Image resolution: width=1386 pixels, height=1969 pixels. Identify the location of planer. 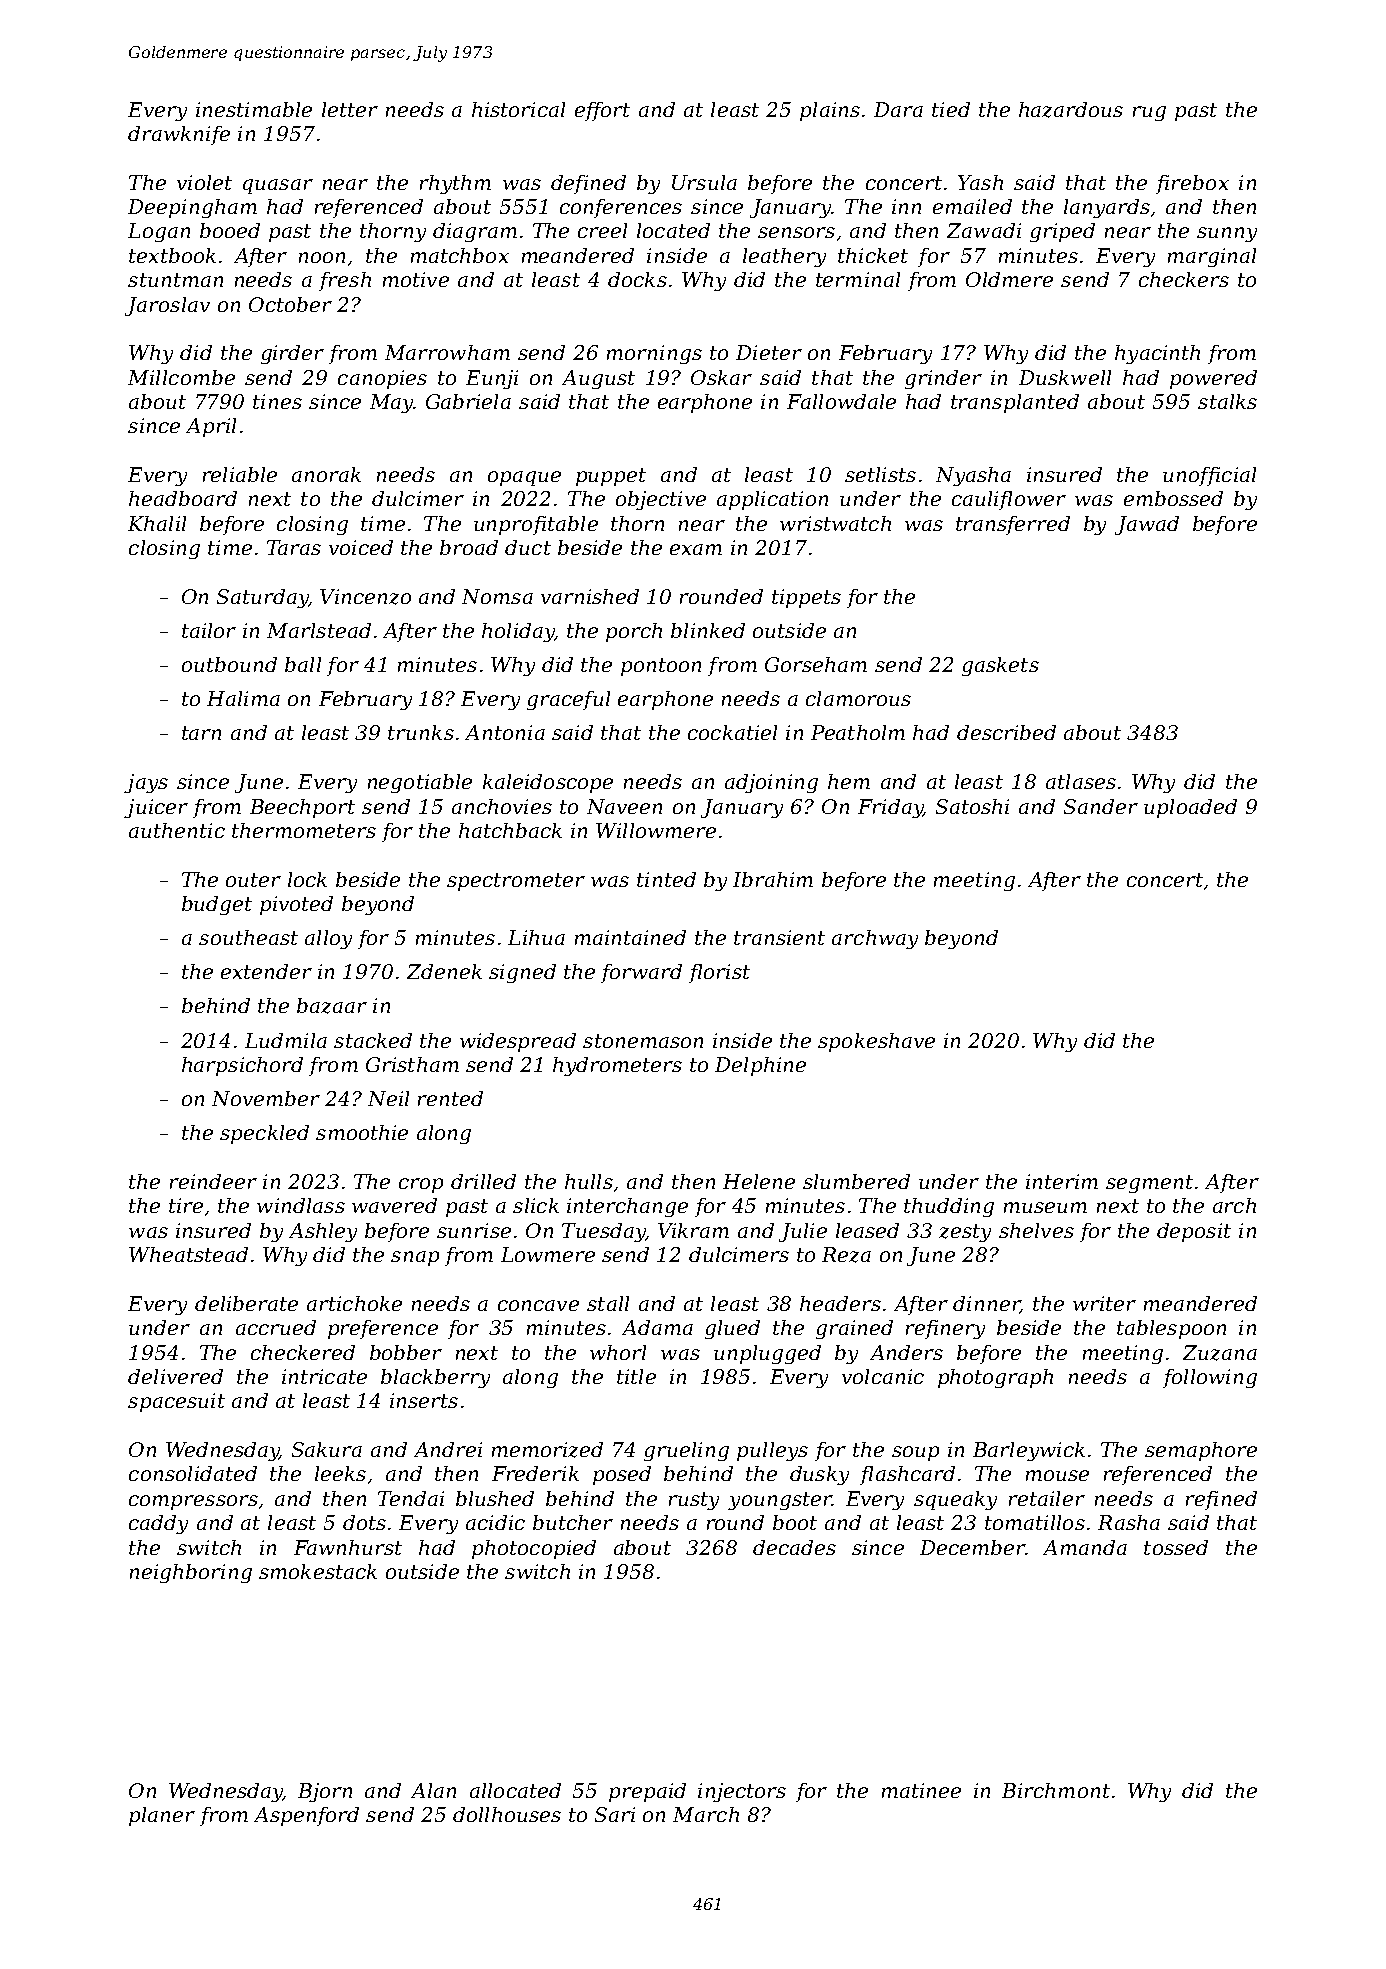
(162, 1816).
